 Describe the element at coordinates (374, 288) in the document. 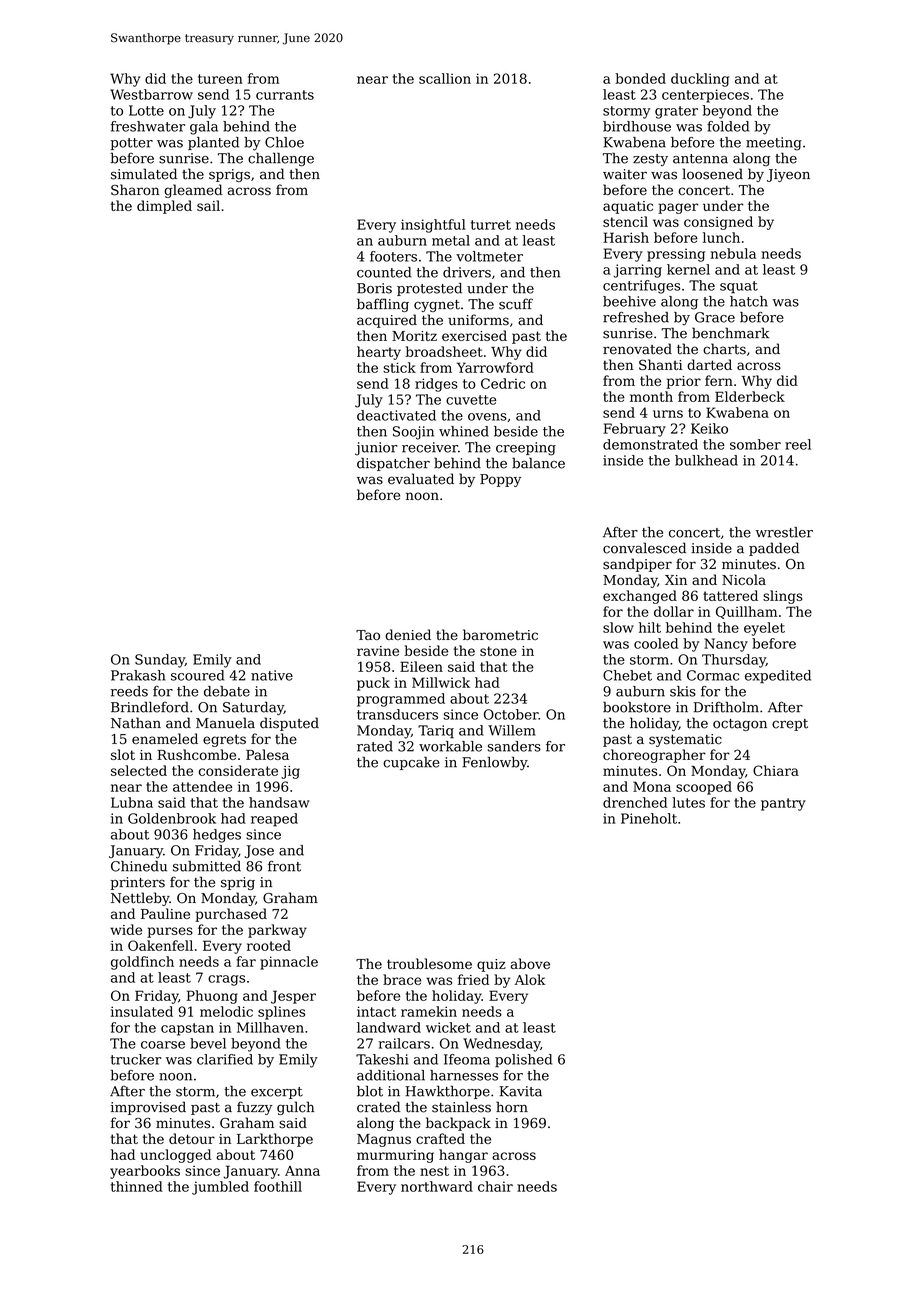

I see `Boris` at that location.
